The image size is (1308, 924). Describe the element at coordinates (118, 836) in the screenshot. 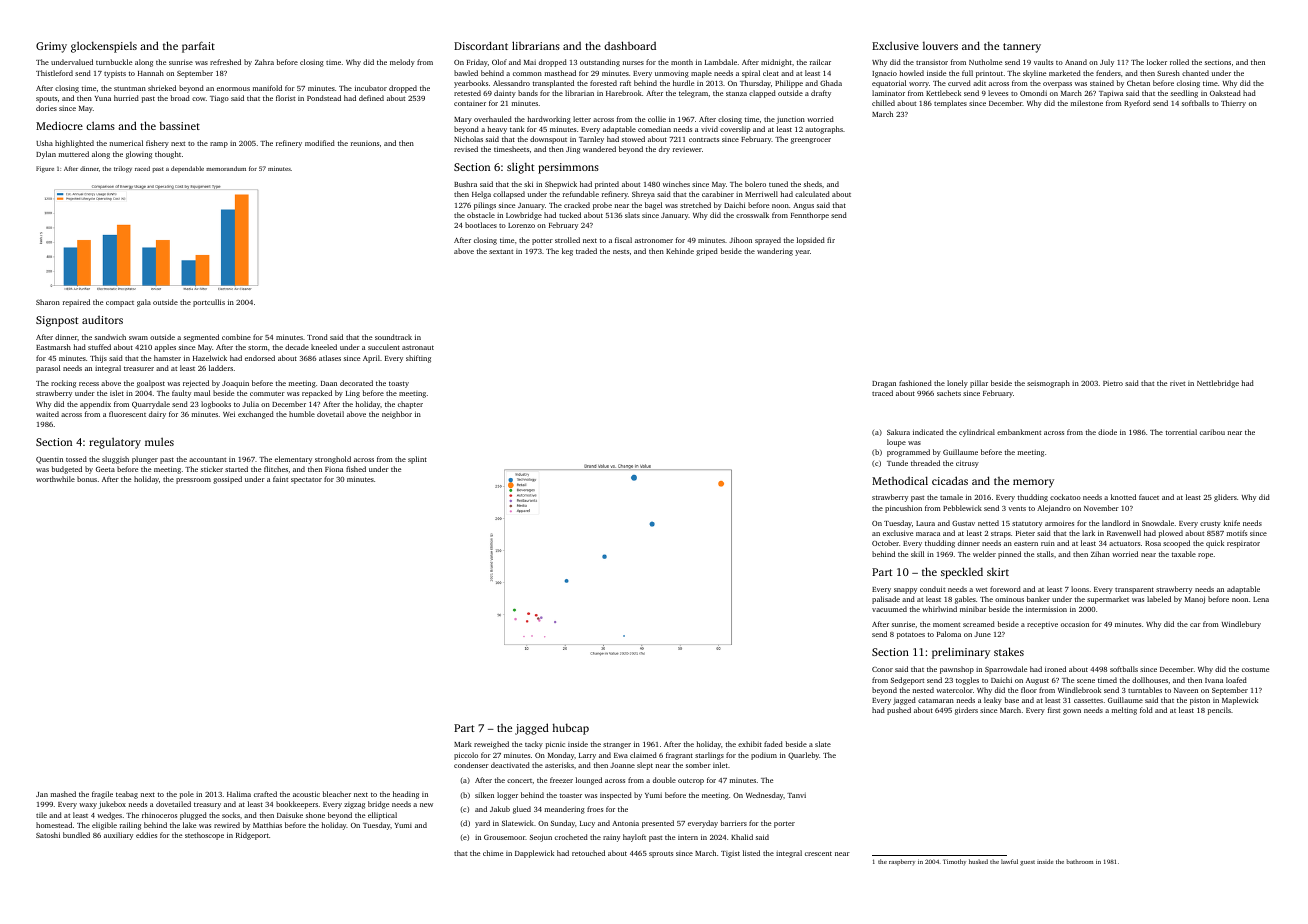

I see `auxiliary` at that location.
